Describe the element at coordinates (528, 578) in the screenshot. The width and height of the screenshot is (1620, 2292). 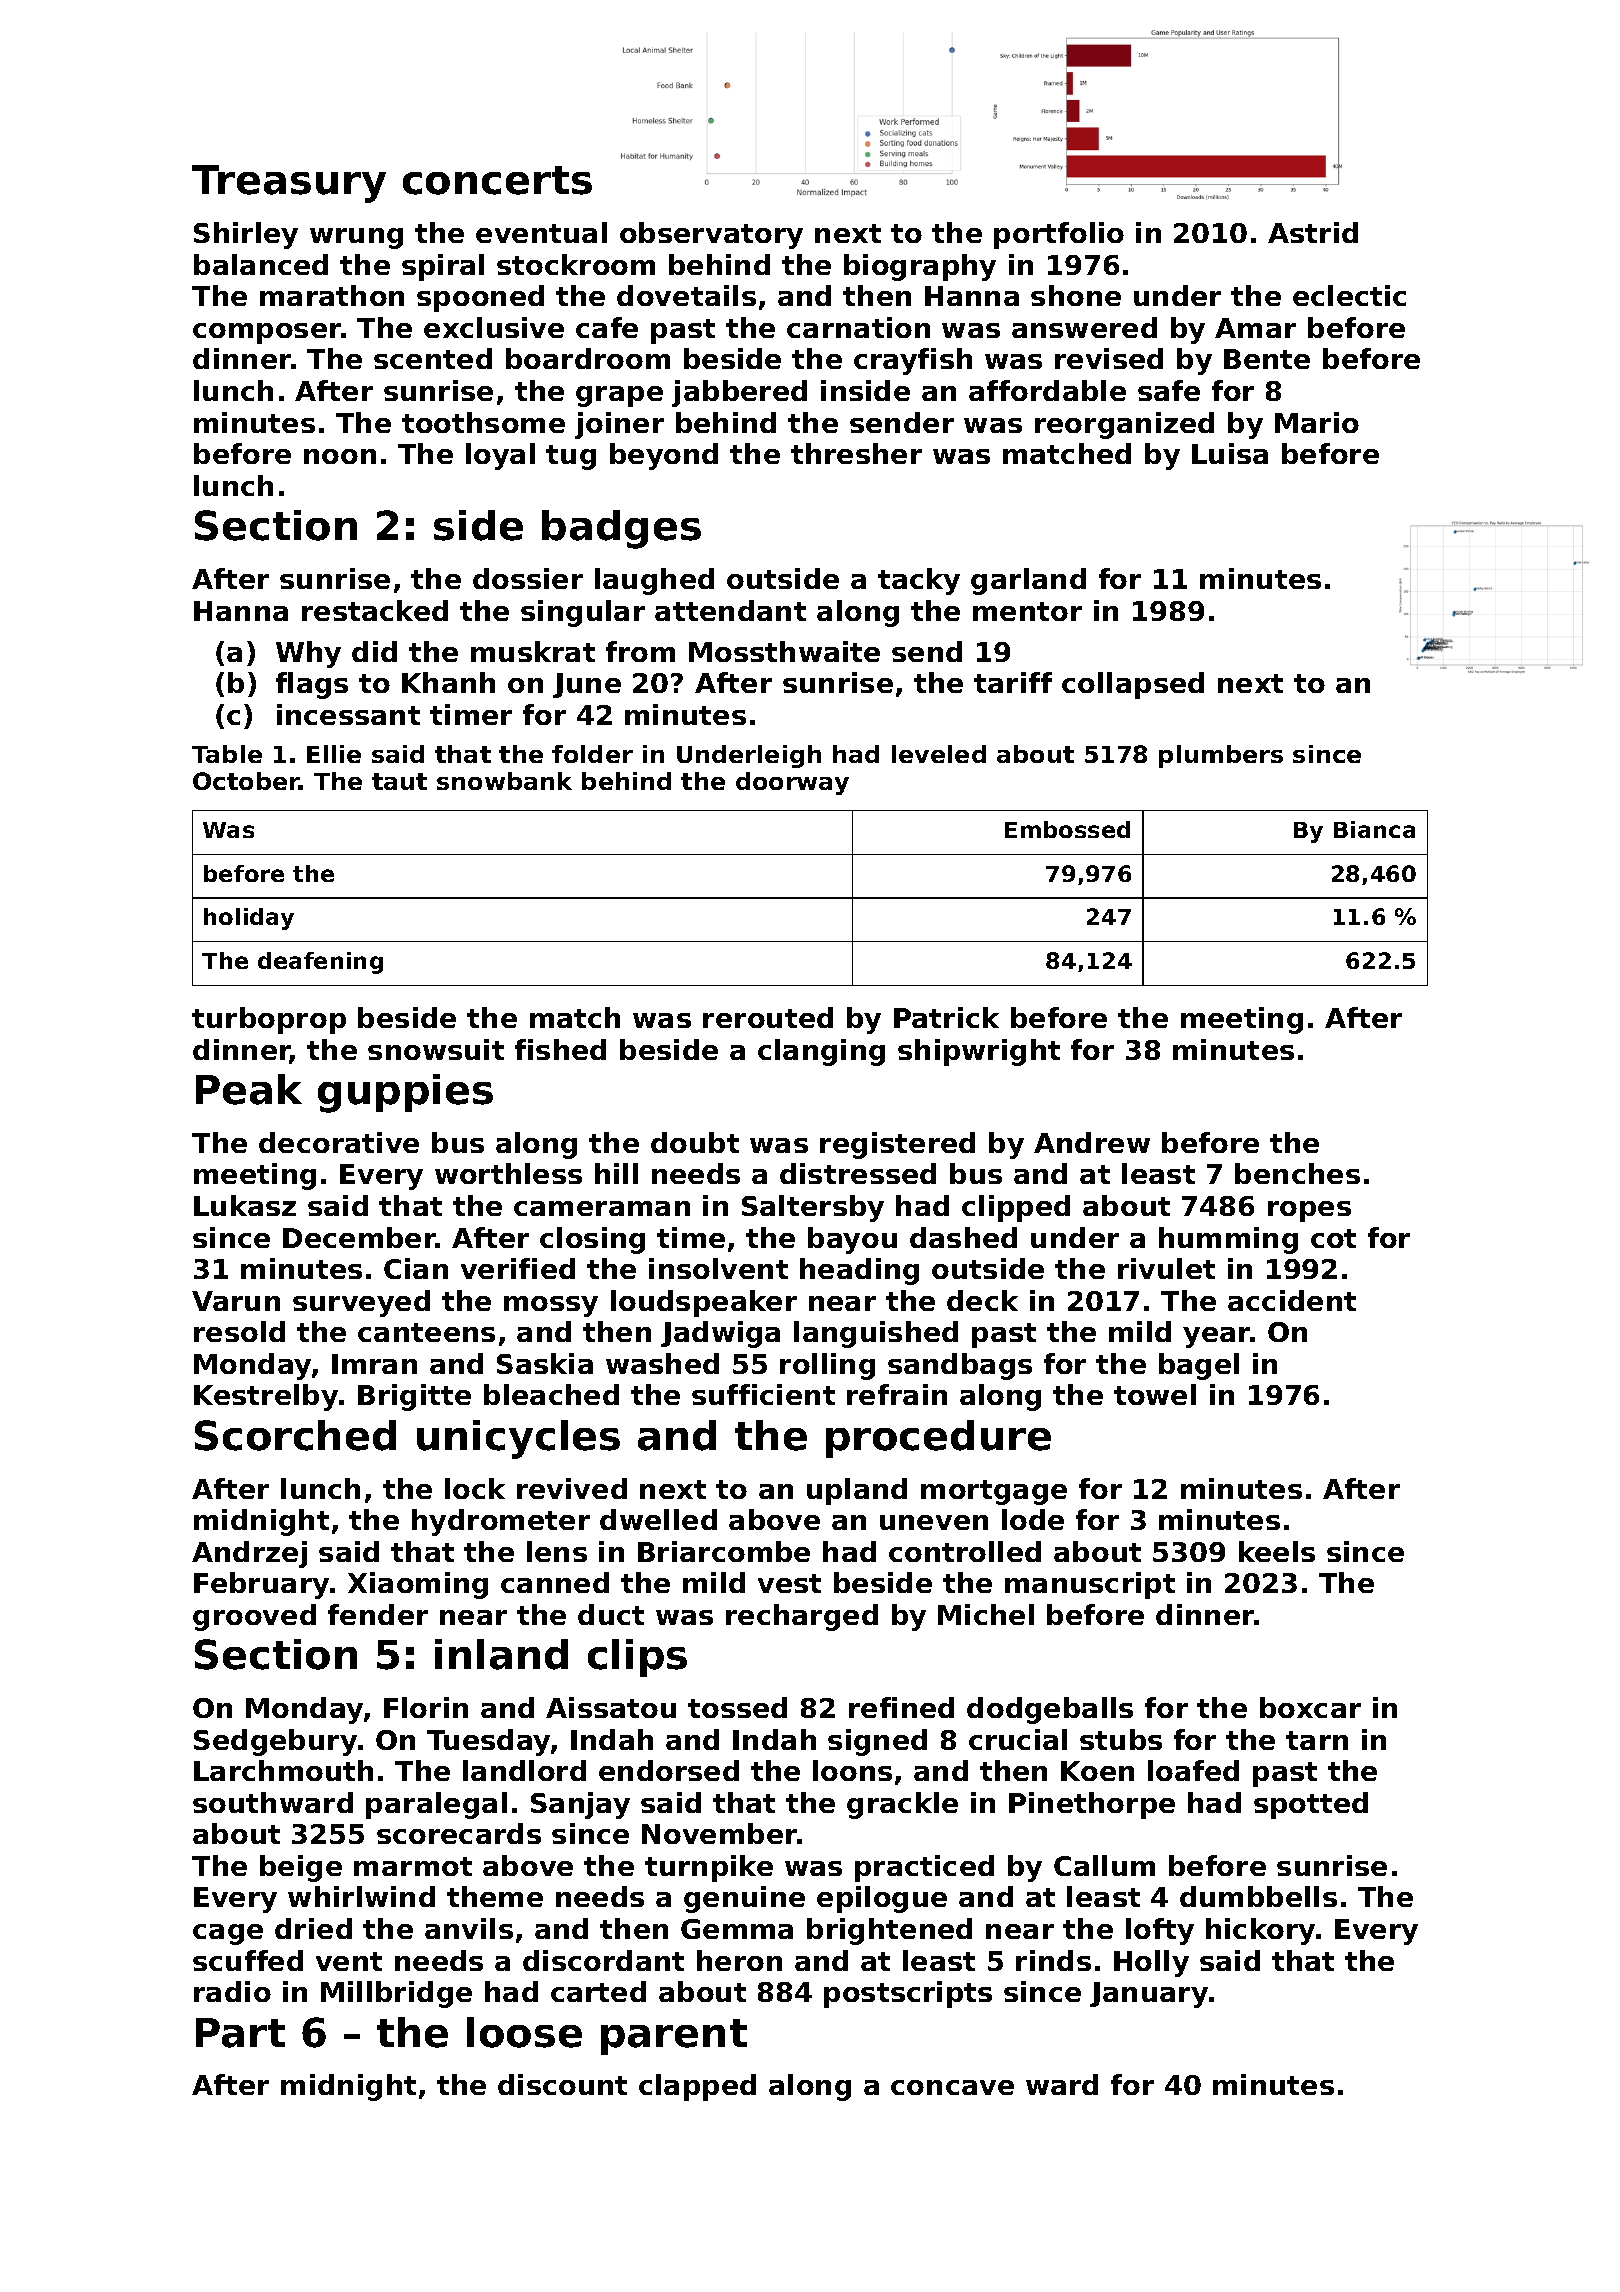
I see `dossier` at that location.
